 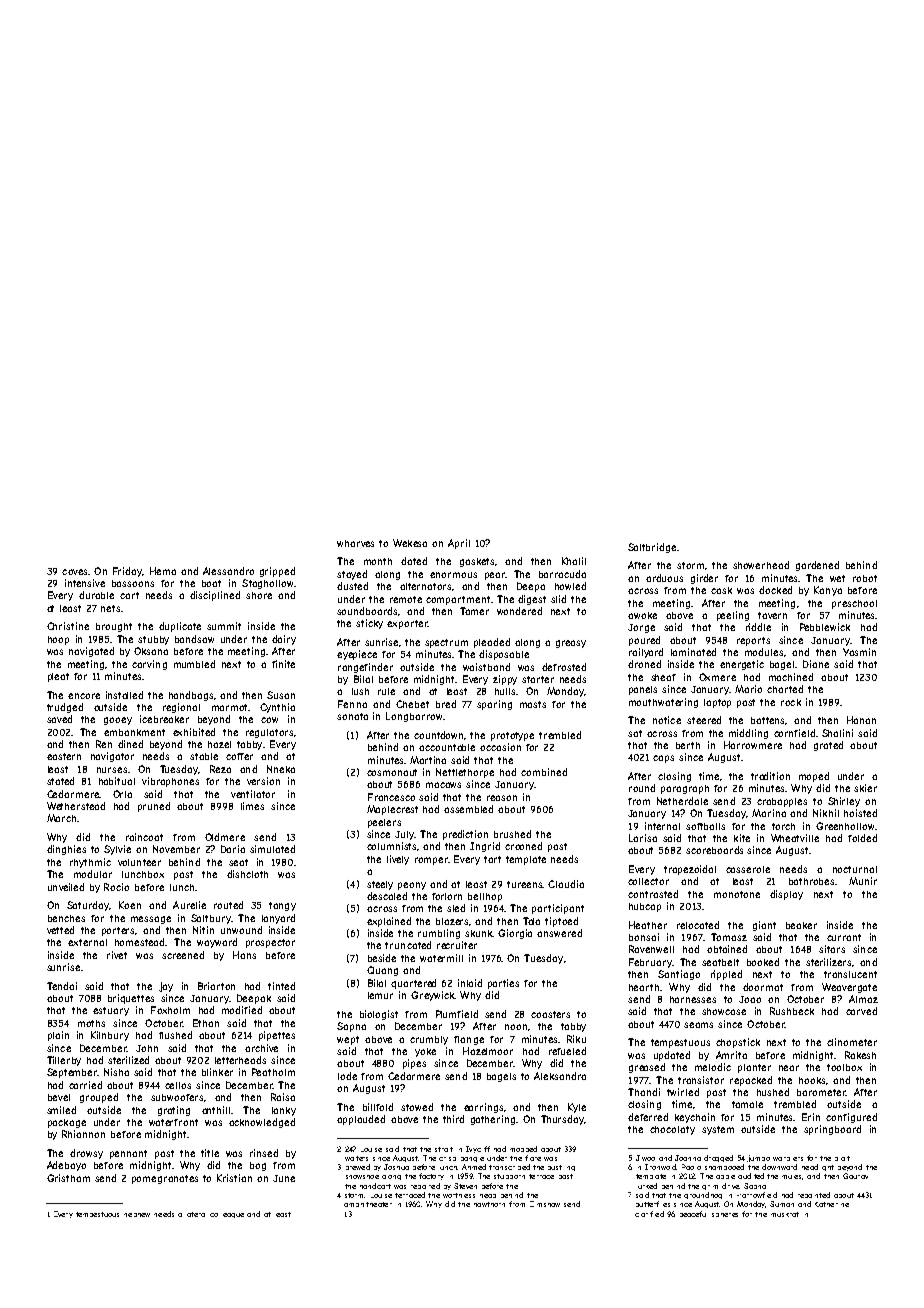 What do you see at coordinates (151, 651) in the image?
I see `Oksana` at bounding box center [151, 651].
